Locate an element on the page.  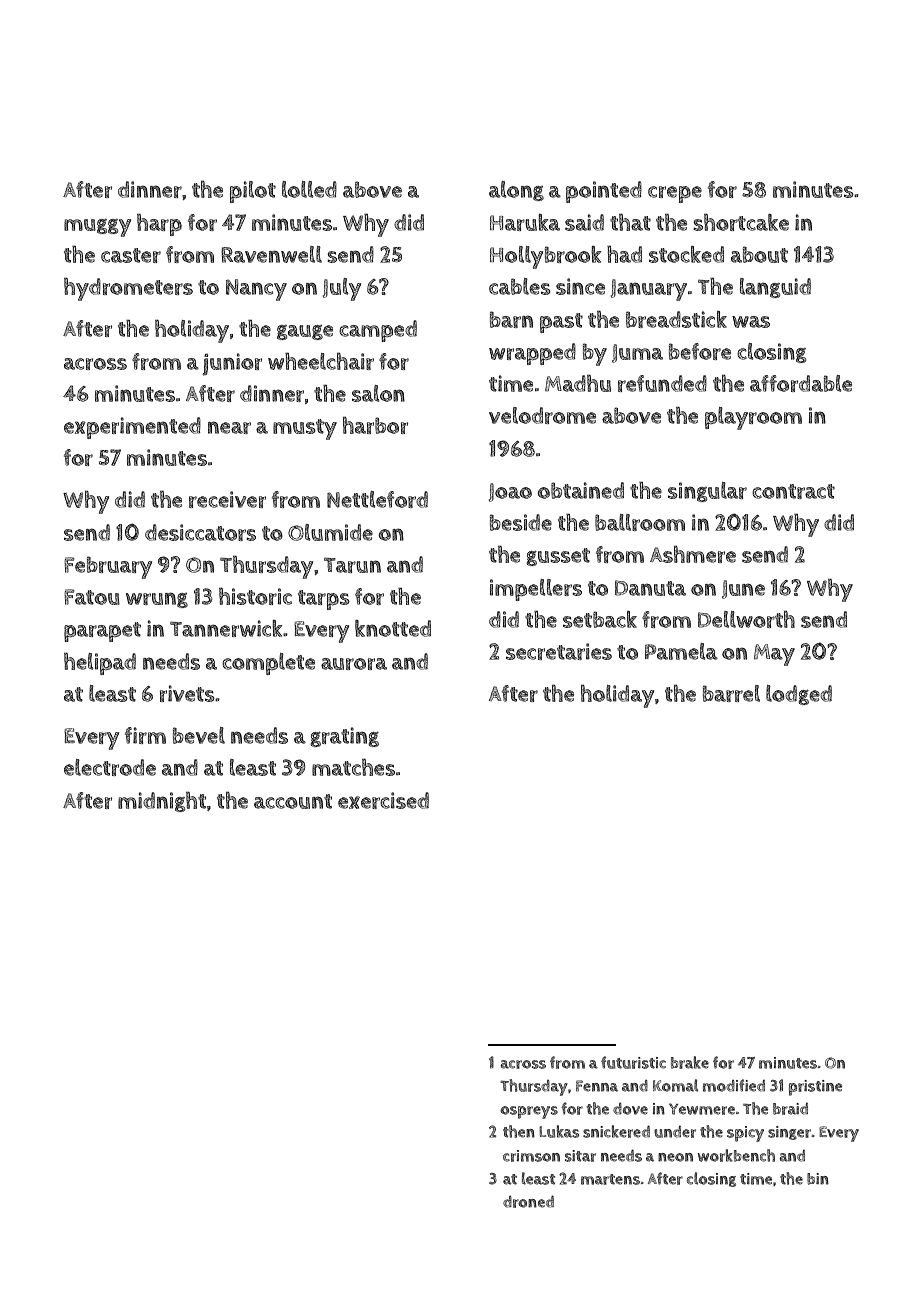
aurora is located at coordinates (354, 664).
